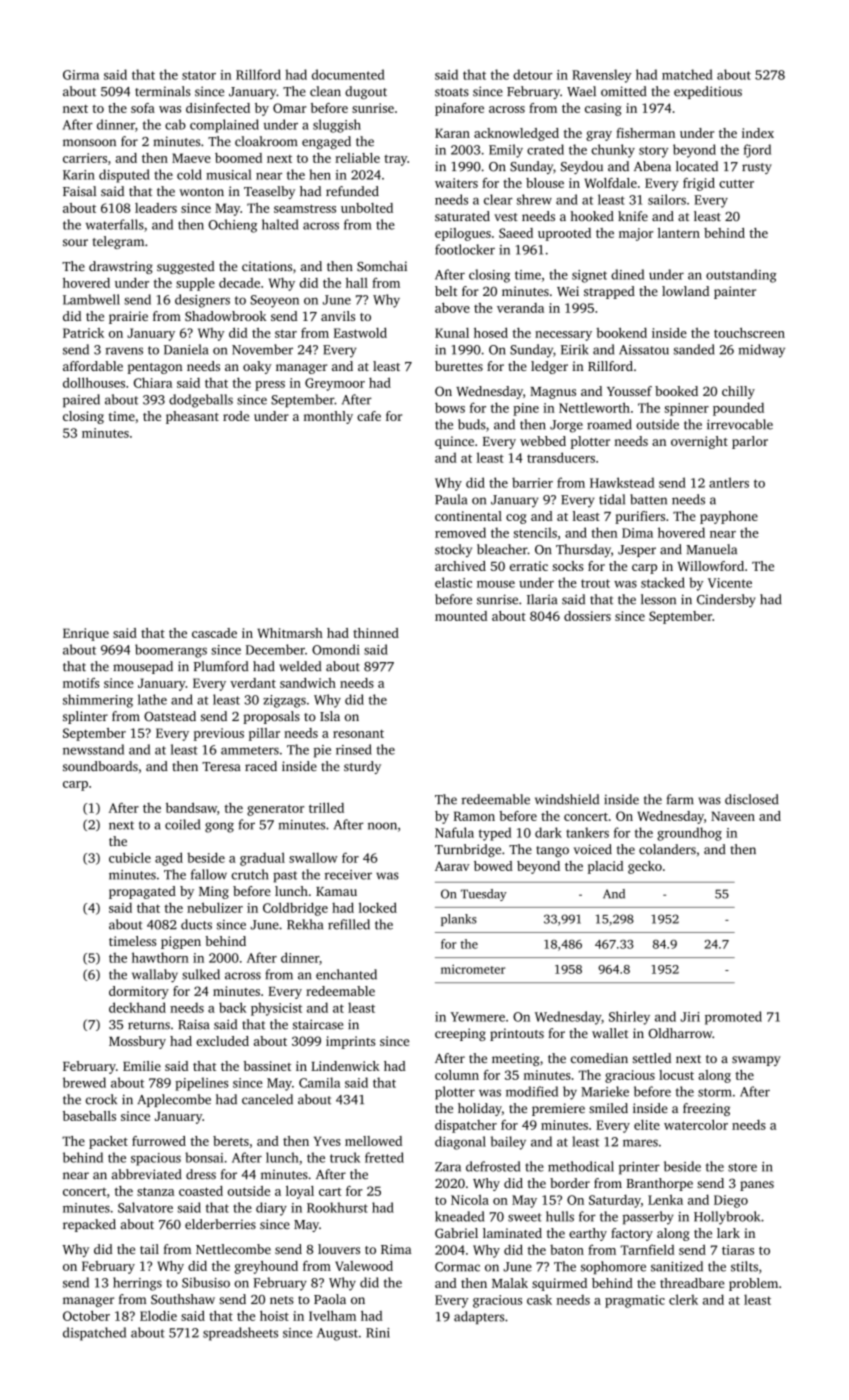  I want to click on paired, so click(81, 401).
